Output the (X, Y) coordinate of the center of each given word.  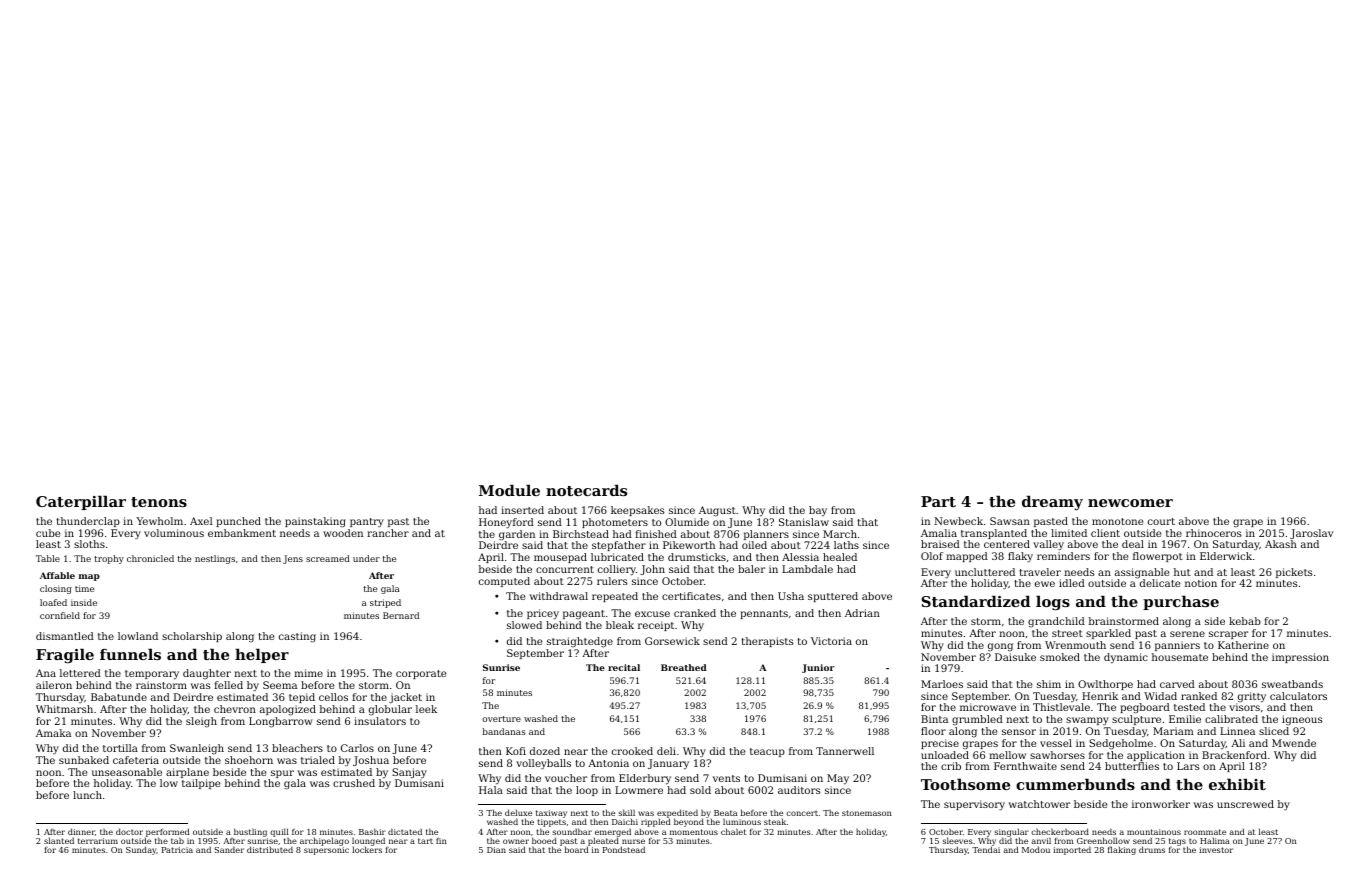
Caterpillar (81, 502)
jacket (405, 698)
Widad (1160, 696)
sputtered (833, 597)
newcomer (1130, 503)
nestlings (215, 559)
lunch (87, 795)
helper (262, 655)
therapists (767, 642)
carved (1177, 684)
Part (938, 501)
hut (1182, 572)
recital (624, 667)
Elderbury (645, 779)
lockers (367, 850)
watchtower (1039, 804)
